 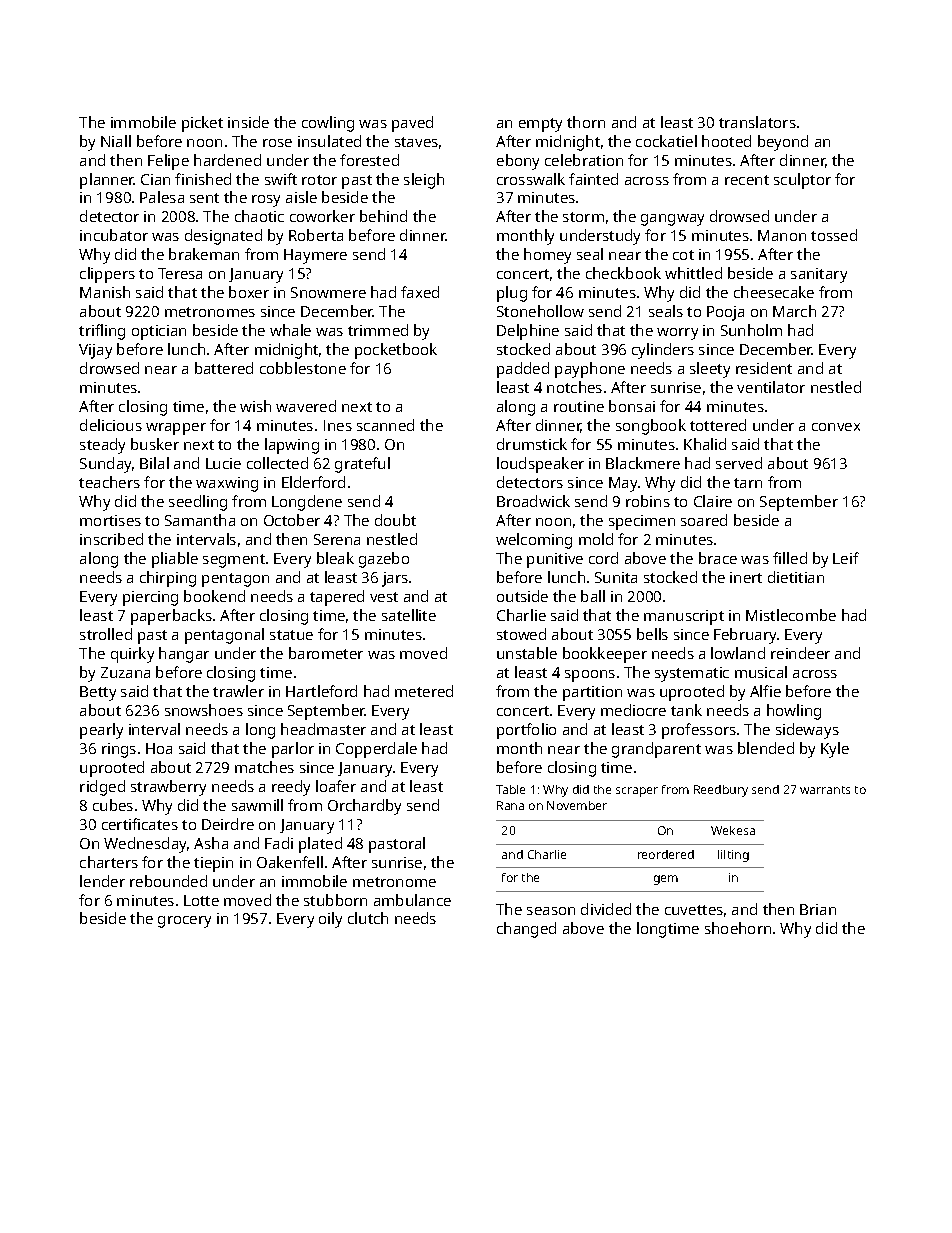 What do you see at coordinates (102, 881) in the screenshot?
I see `lender` at bounding box center [102, 881].
